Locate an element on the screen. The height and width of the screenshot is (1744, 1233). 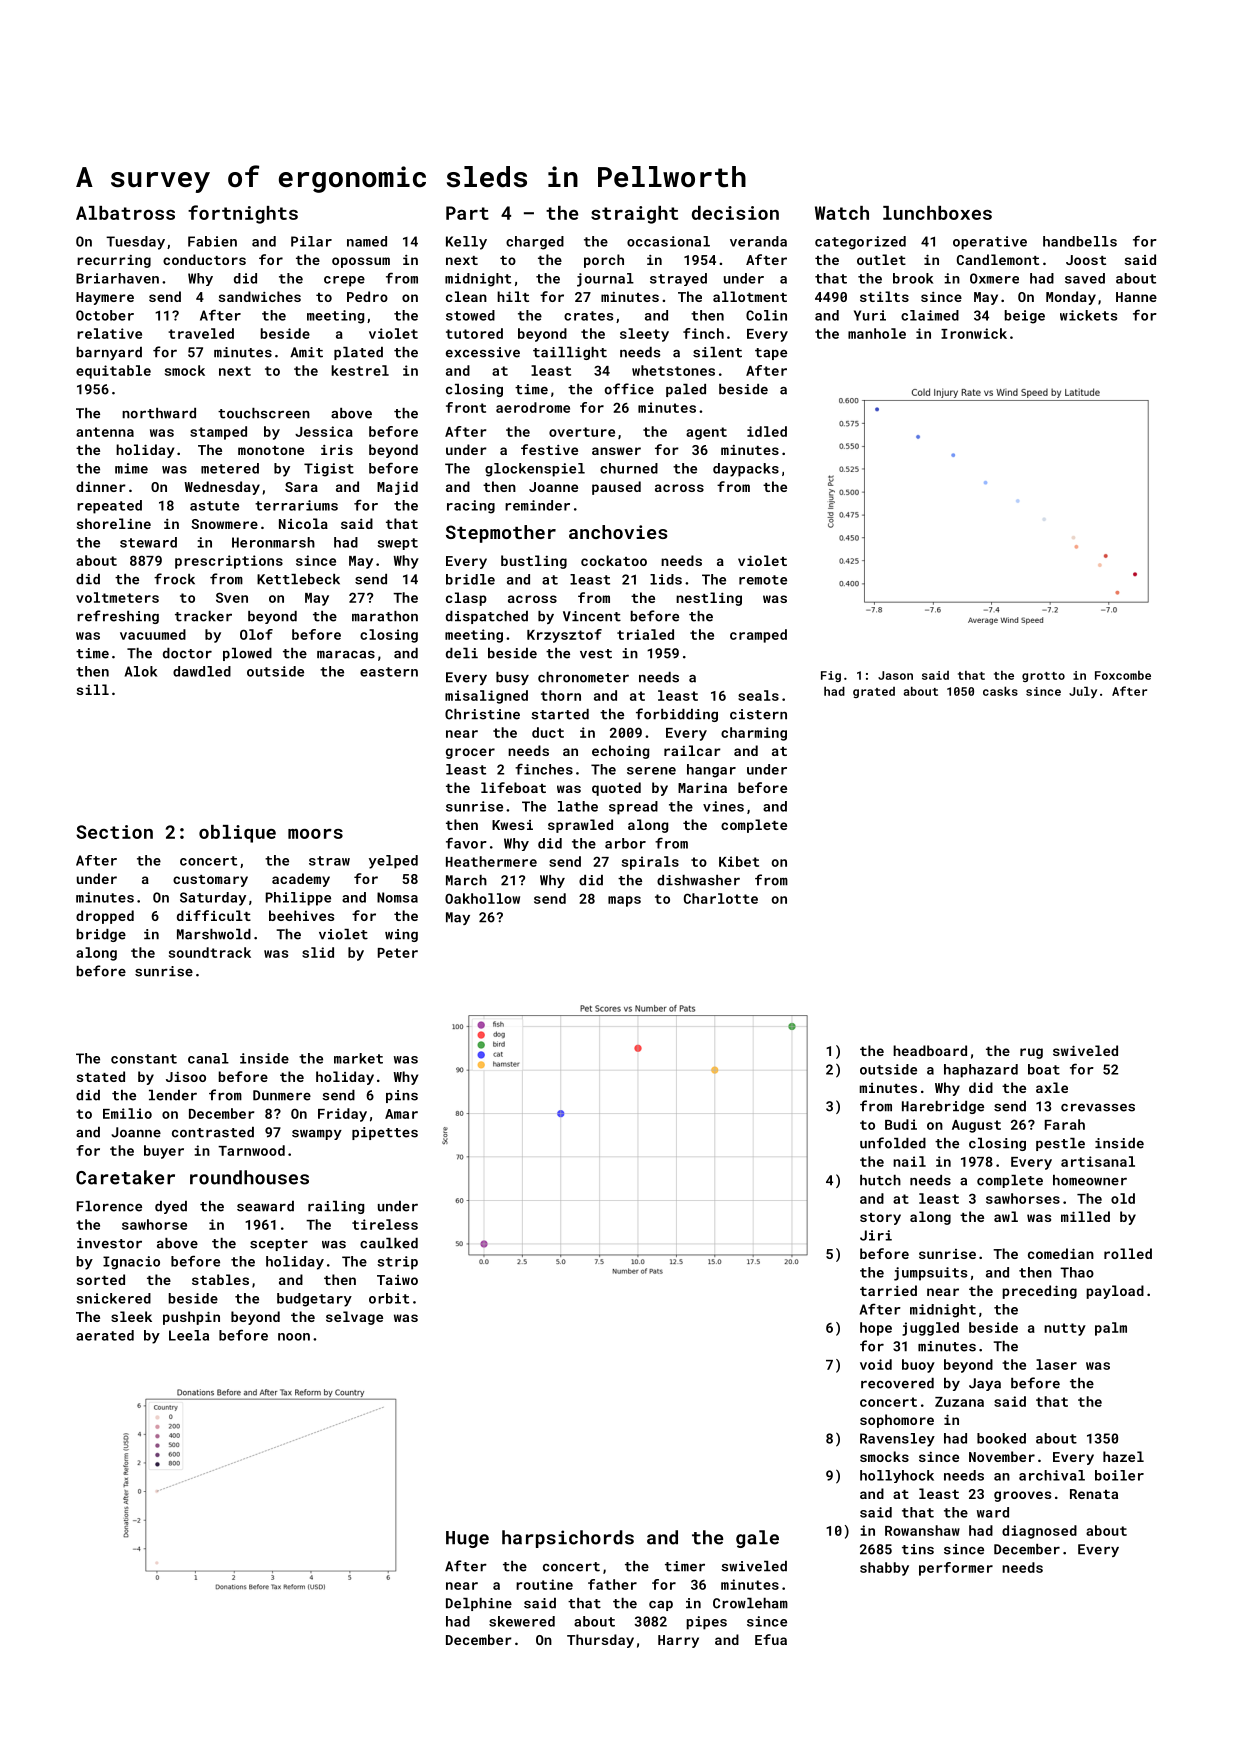
stated is located at coordinates (101, 1076).
